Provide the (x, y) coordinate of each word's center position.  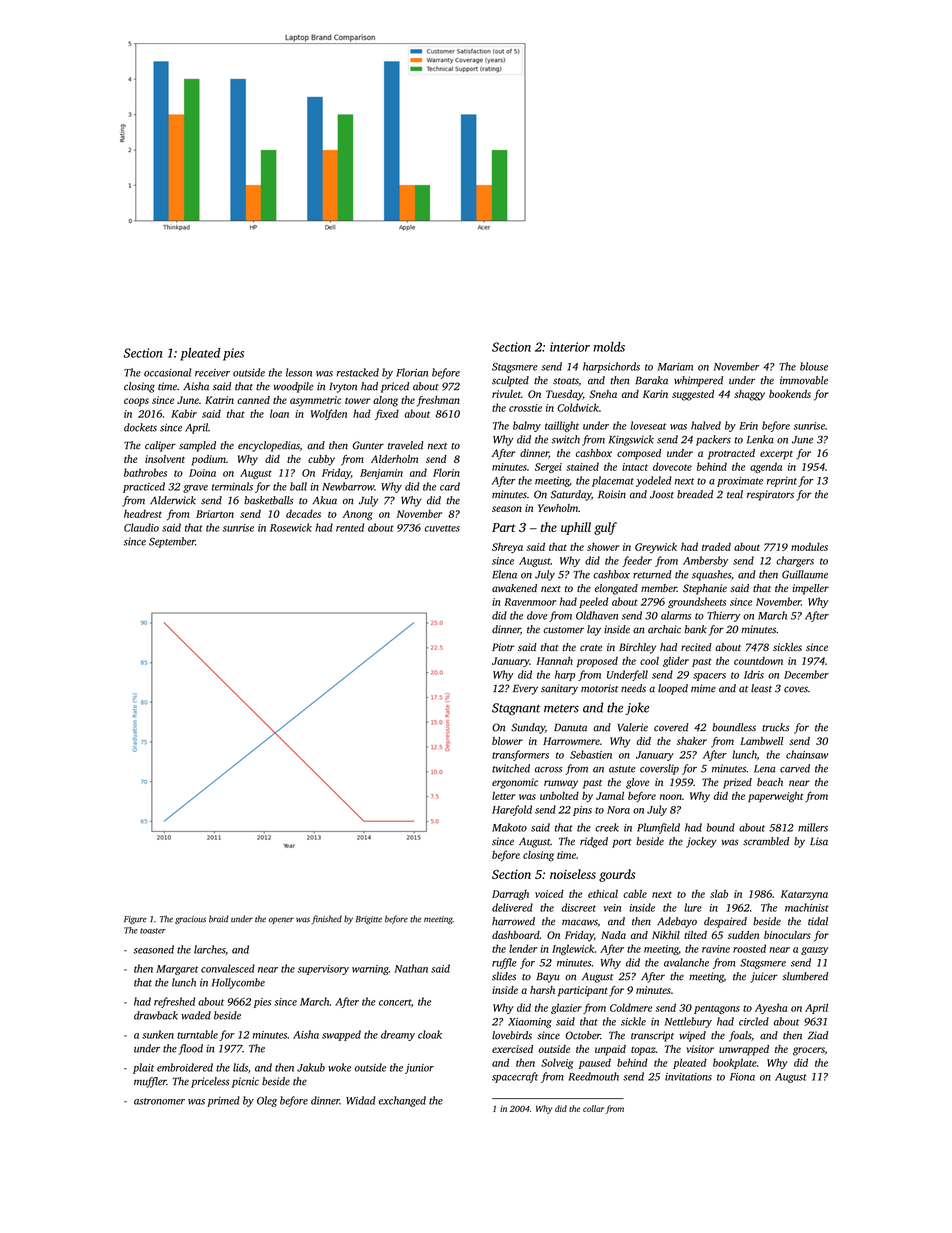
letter (504, 796)
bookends (790, 394)
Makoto (509, 827)
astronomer (159, 1101)
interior (570, 347)
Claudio (141, 527)
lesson (299, 372)
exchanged (402, 1101)
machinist (807, 907)
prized (737, 783)
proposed (597, 662)
